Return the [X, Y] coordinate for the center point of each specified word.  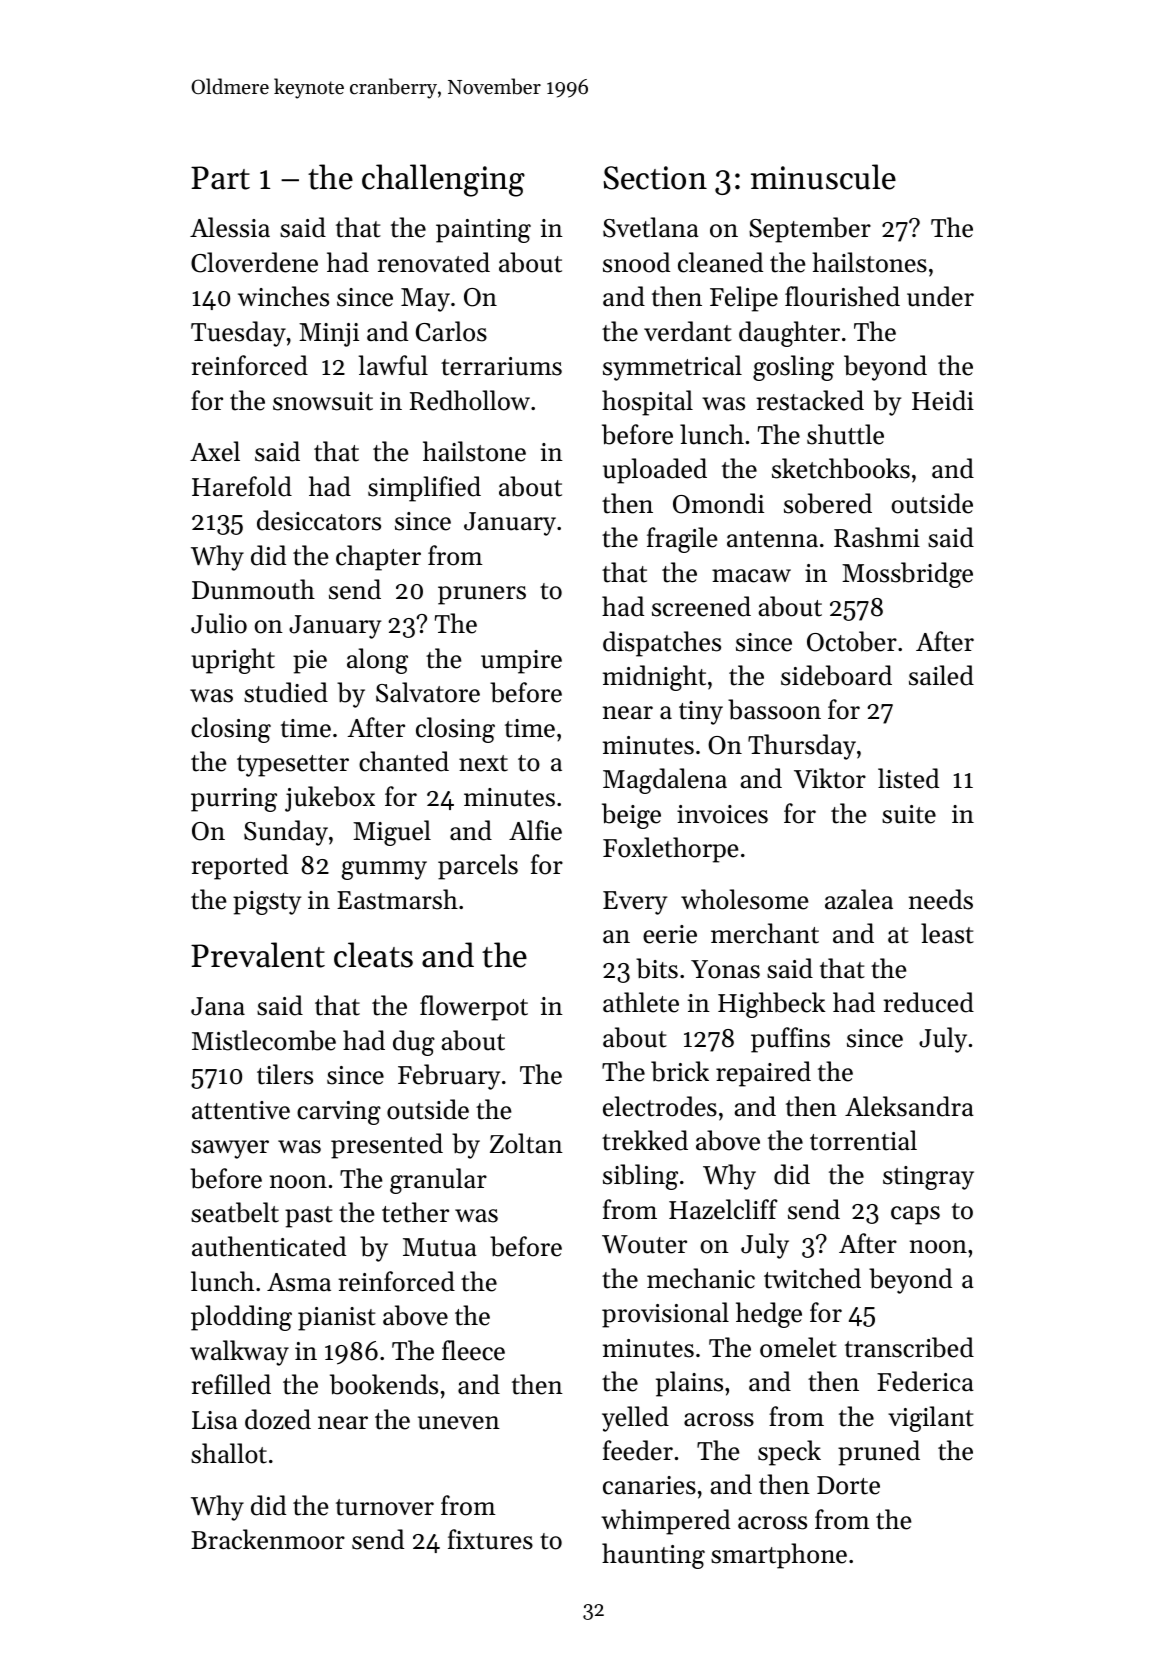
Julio [219, 623]
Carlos [451, 331]
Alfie [535, 830]
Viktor [830, 778]
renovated [433, 262]
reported [239, 867]
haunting [653, 1556]
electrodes [660, 1106]
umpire [521, 662]
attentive [241, 1110]
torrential [863, 1140]
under [940, 296]
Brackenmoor [268, 1539]
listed [908, 778]
